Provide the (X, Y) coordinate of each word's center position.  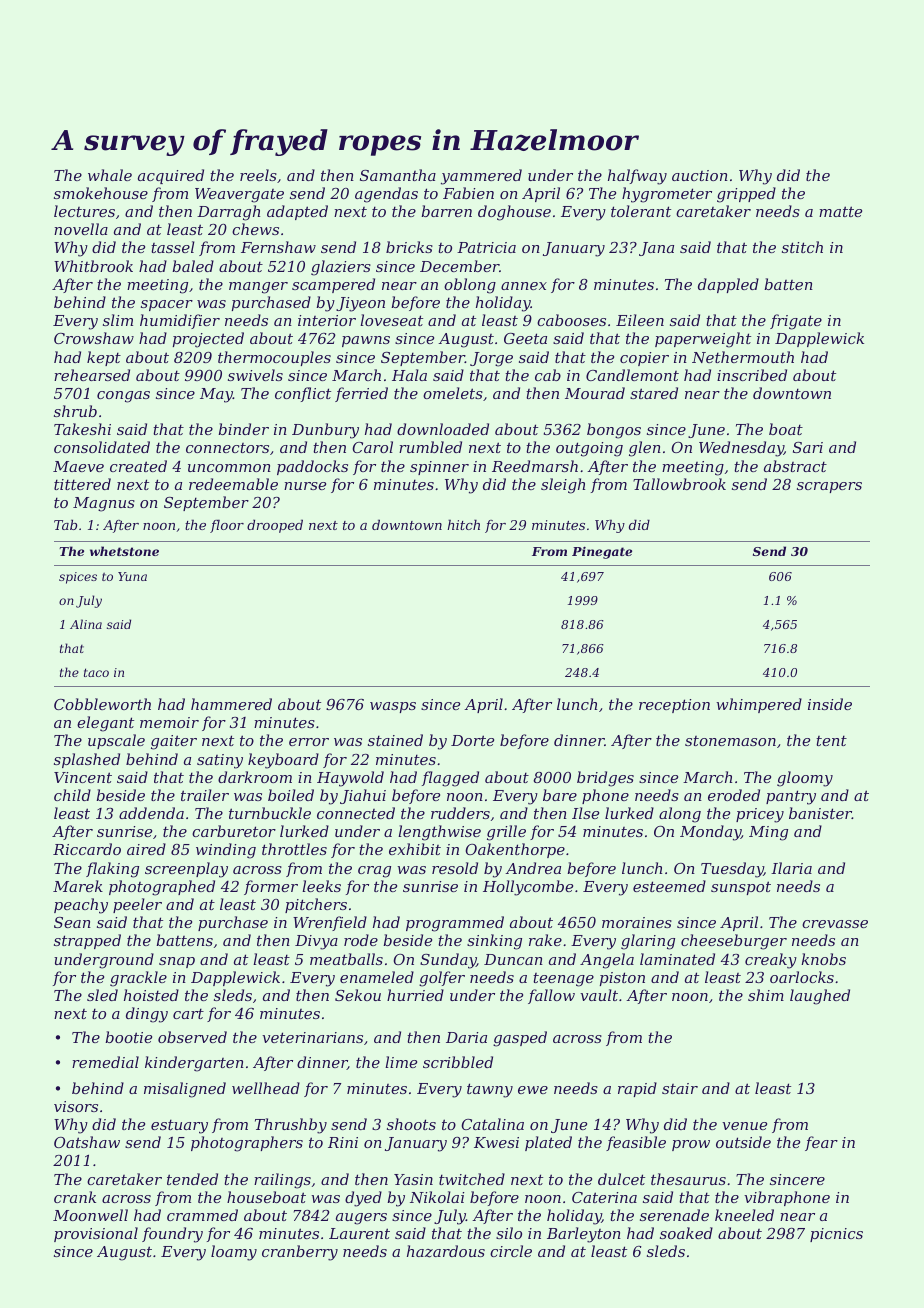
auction (700, 175)
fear (821, 1143)
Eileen (640, 320)
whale (110, 175)
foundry (172, 1235)
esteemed (669, 886)
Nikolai (437, 1197)
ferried (361, 394)
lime (401, 1062)
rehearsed (92, 375)
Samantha (398, 175)
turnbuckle (270, 813)
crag (374, 872)
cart (188, 1013)
